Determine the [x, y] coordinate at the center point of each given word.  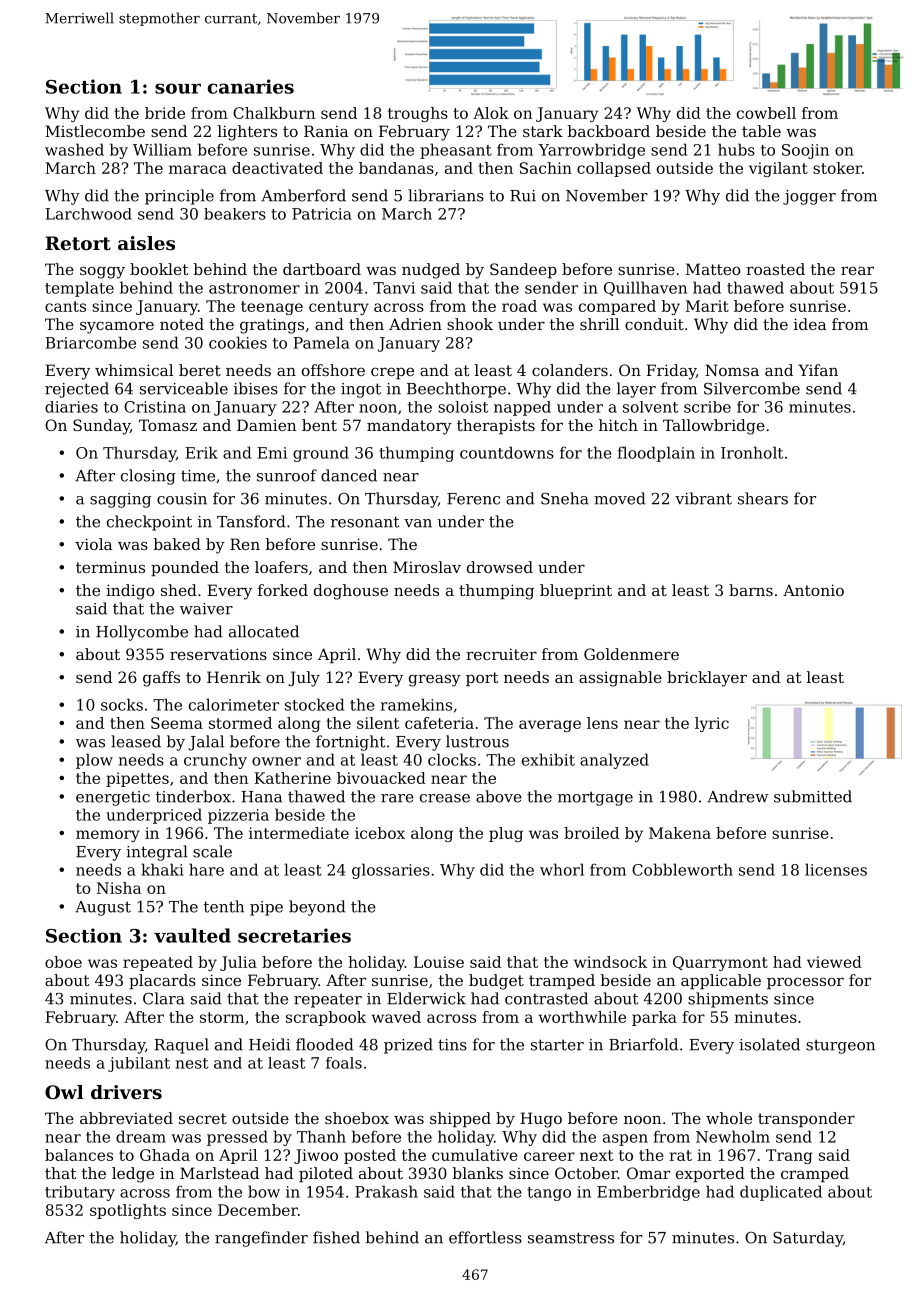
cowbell [766, 113]
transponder [806, 1119]
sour [178, 88]
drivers [126, 1092]
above [499, 796]
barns [751, 590]
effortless [485, 1237]
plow [94, 761]
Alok [491, 113]
